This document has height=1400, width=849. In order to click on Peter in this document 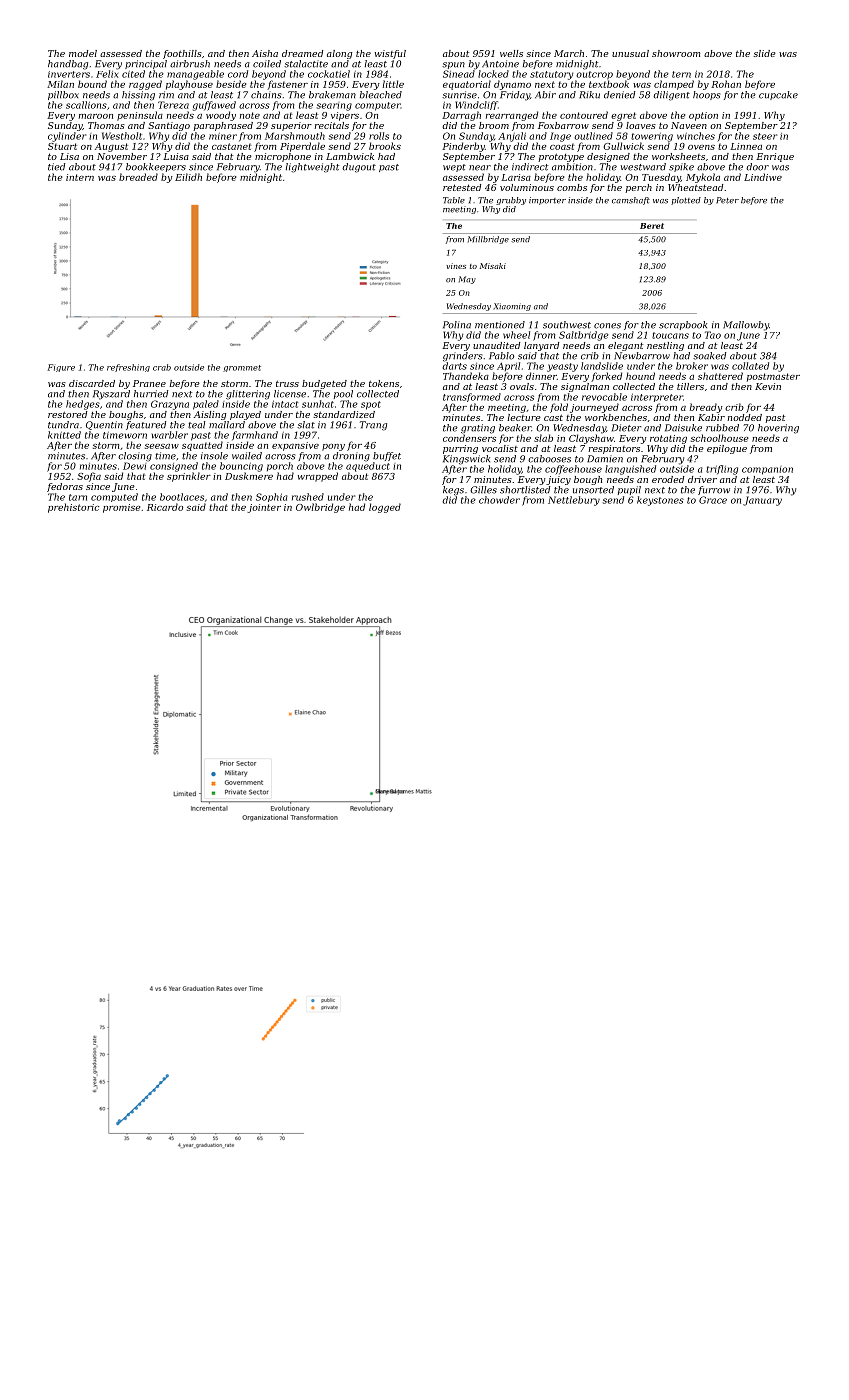, I will do `click(727, 200)`.
